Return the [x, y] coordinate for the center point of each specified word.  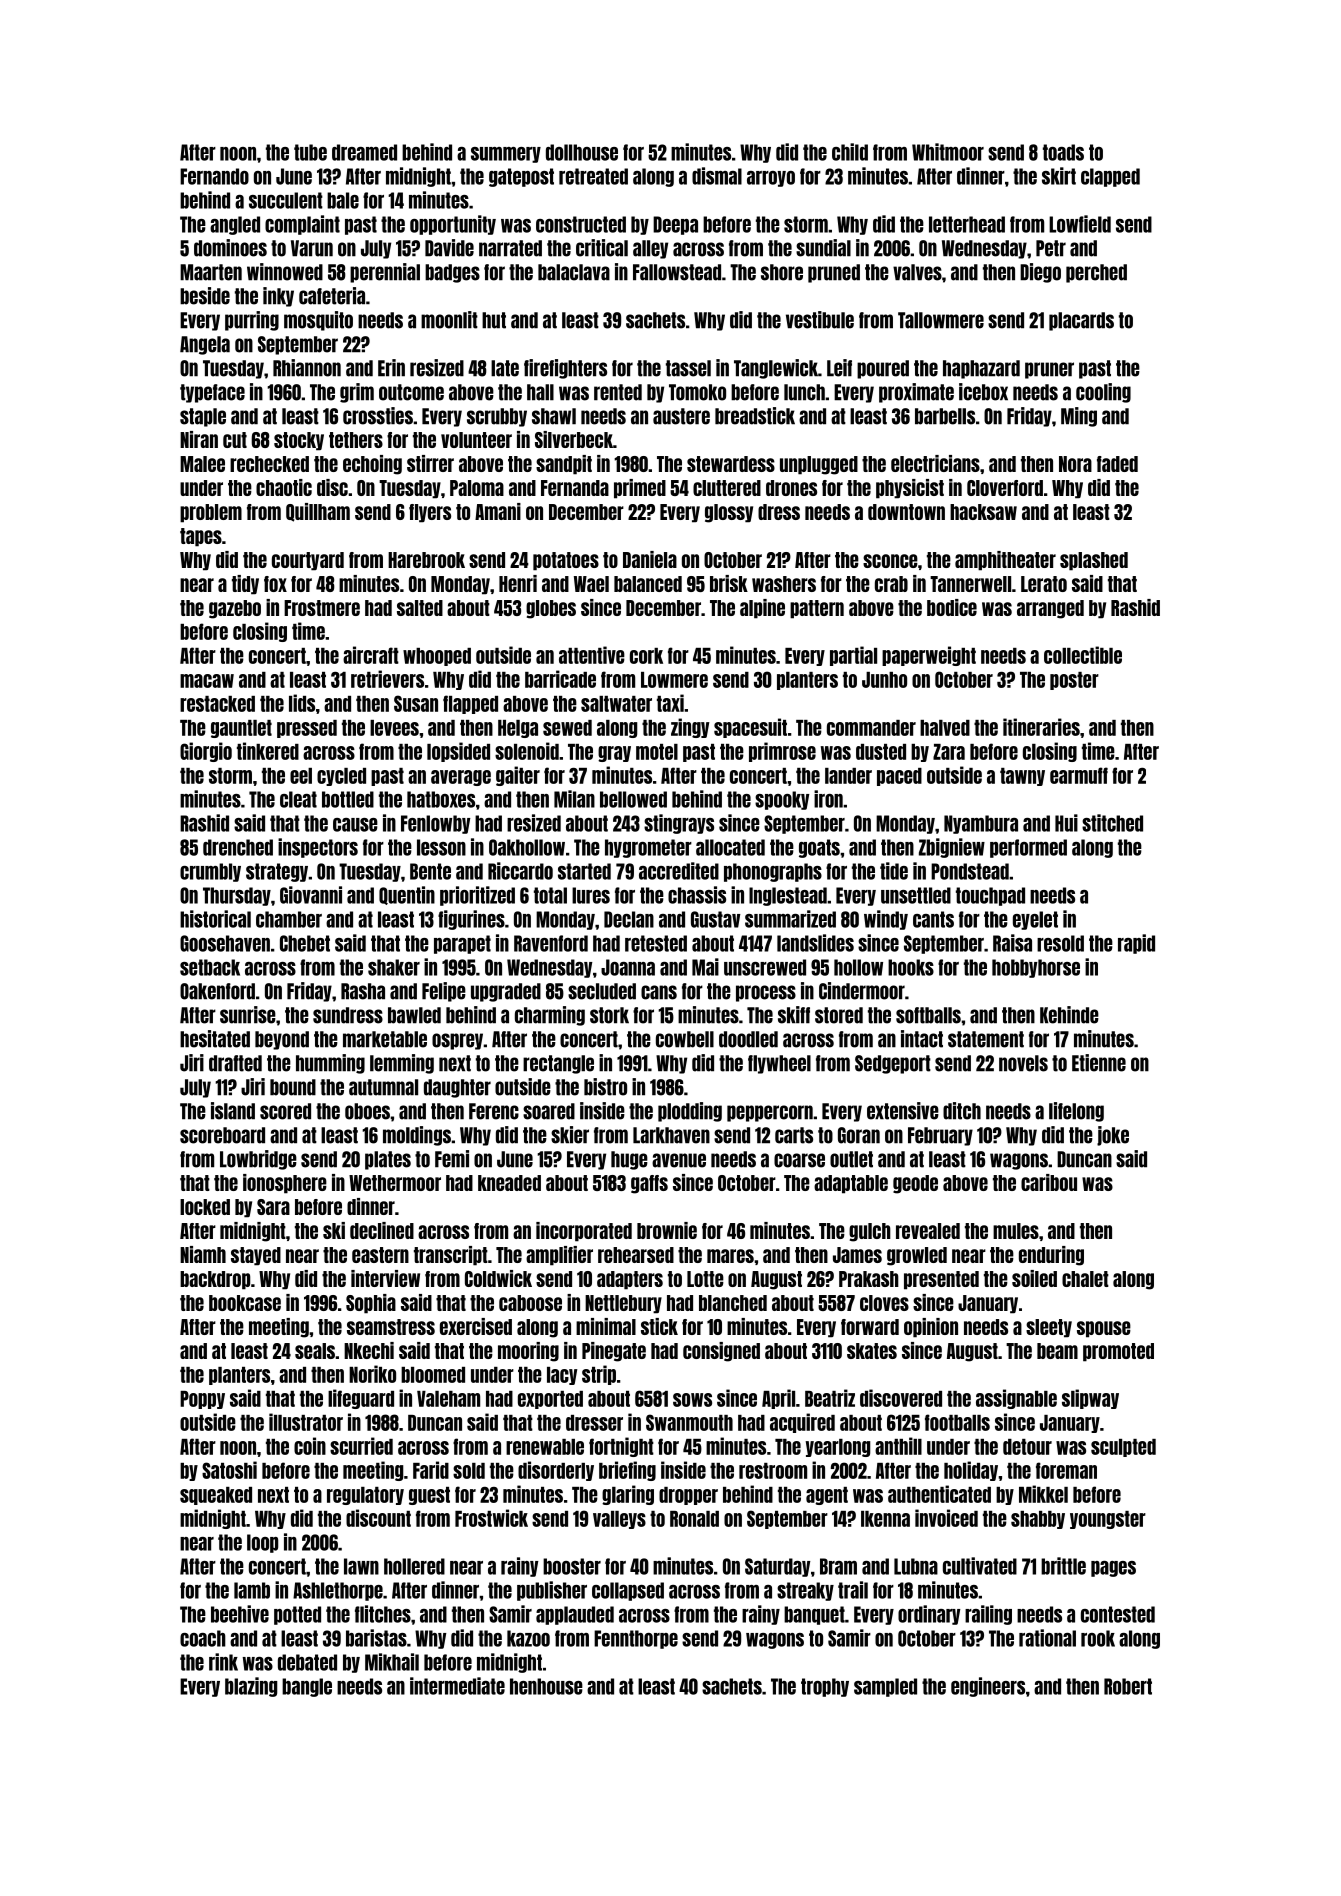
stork [609, 1015]
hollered [414, 1566]
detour [1027, 1447]
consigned [721, 1352]
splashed [1094, 561]
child [850, 152]
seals [315, 1351]
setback [210, 967]
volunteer [476, 440]
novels [1023, 1063]
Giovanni [311, 895]
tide [894, 871]
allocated [730, 847]
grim [357, 393]
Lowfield [1080, 224]
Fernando [214, 176]
